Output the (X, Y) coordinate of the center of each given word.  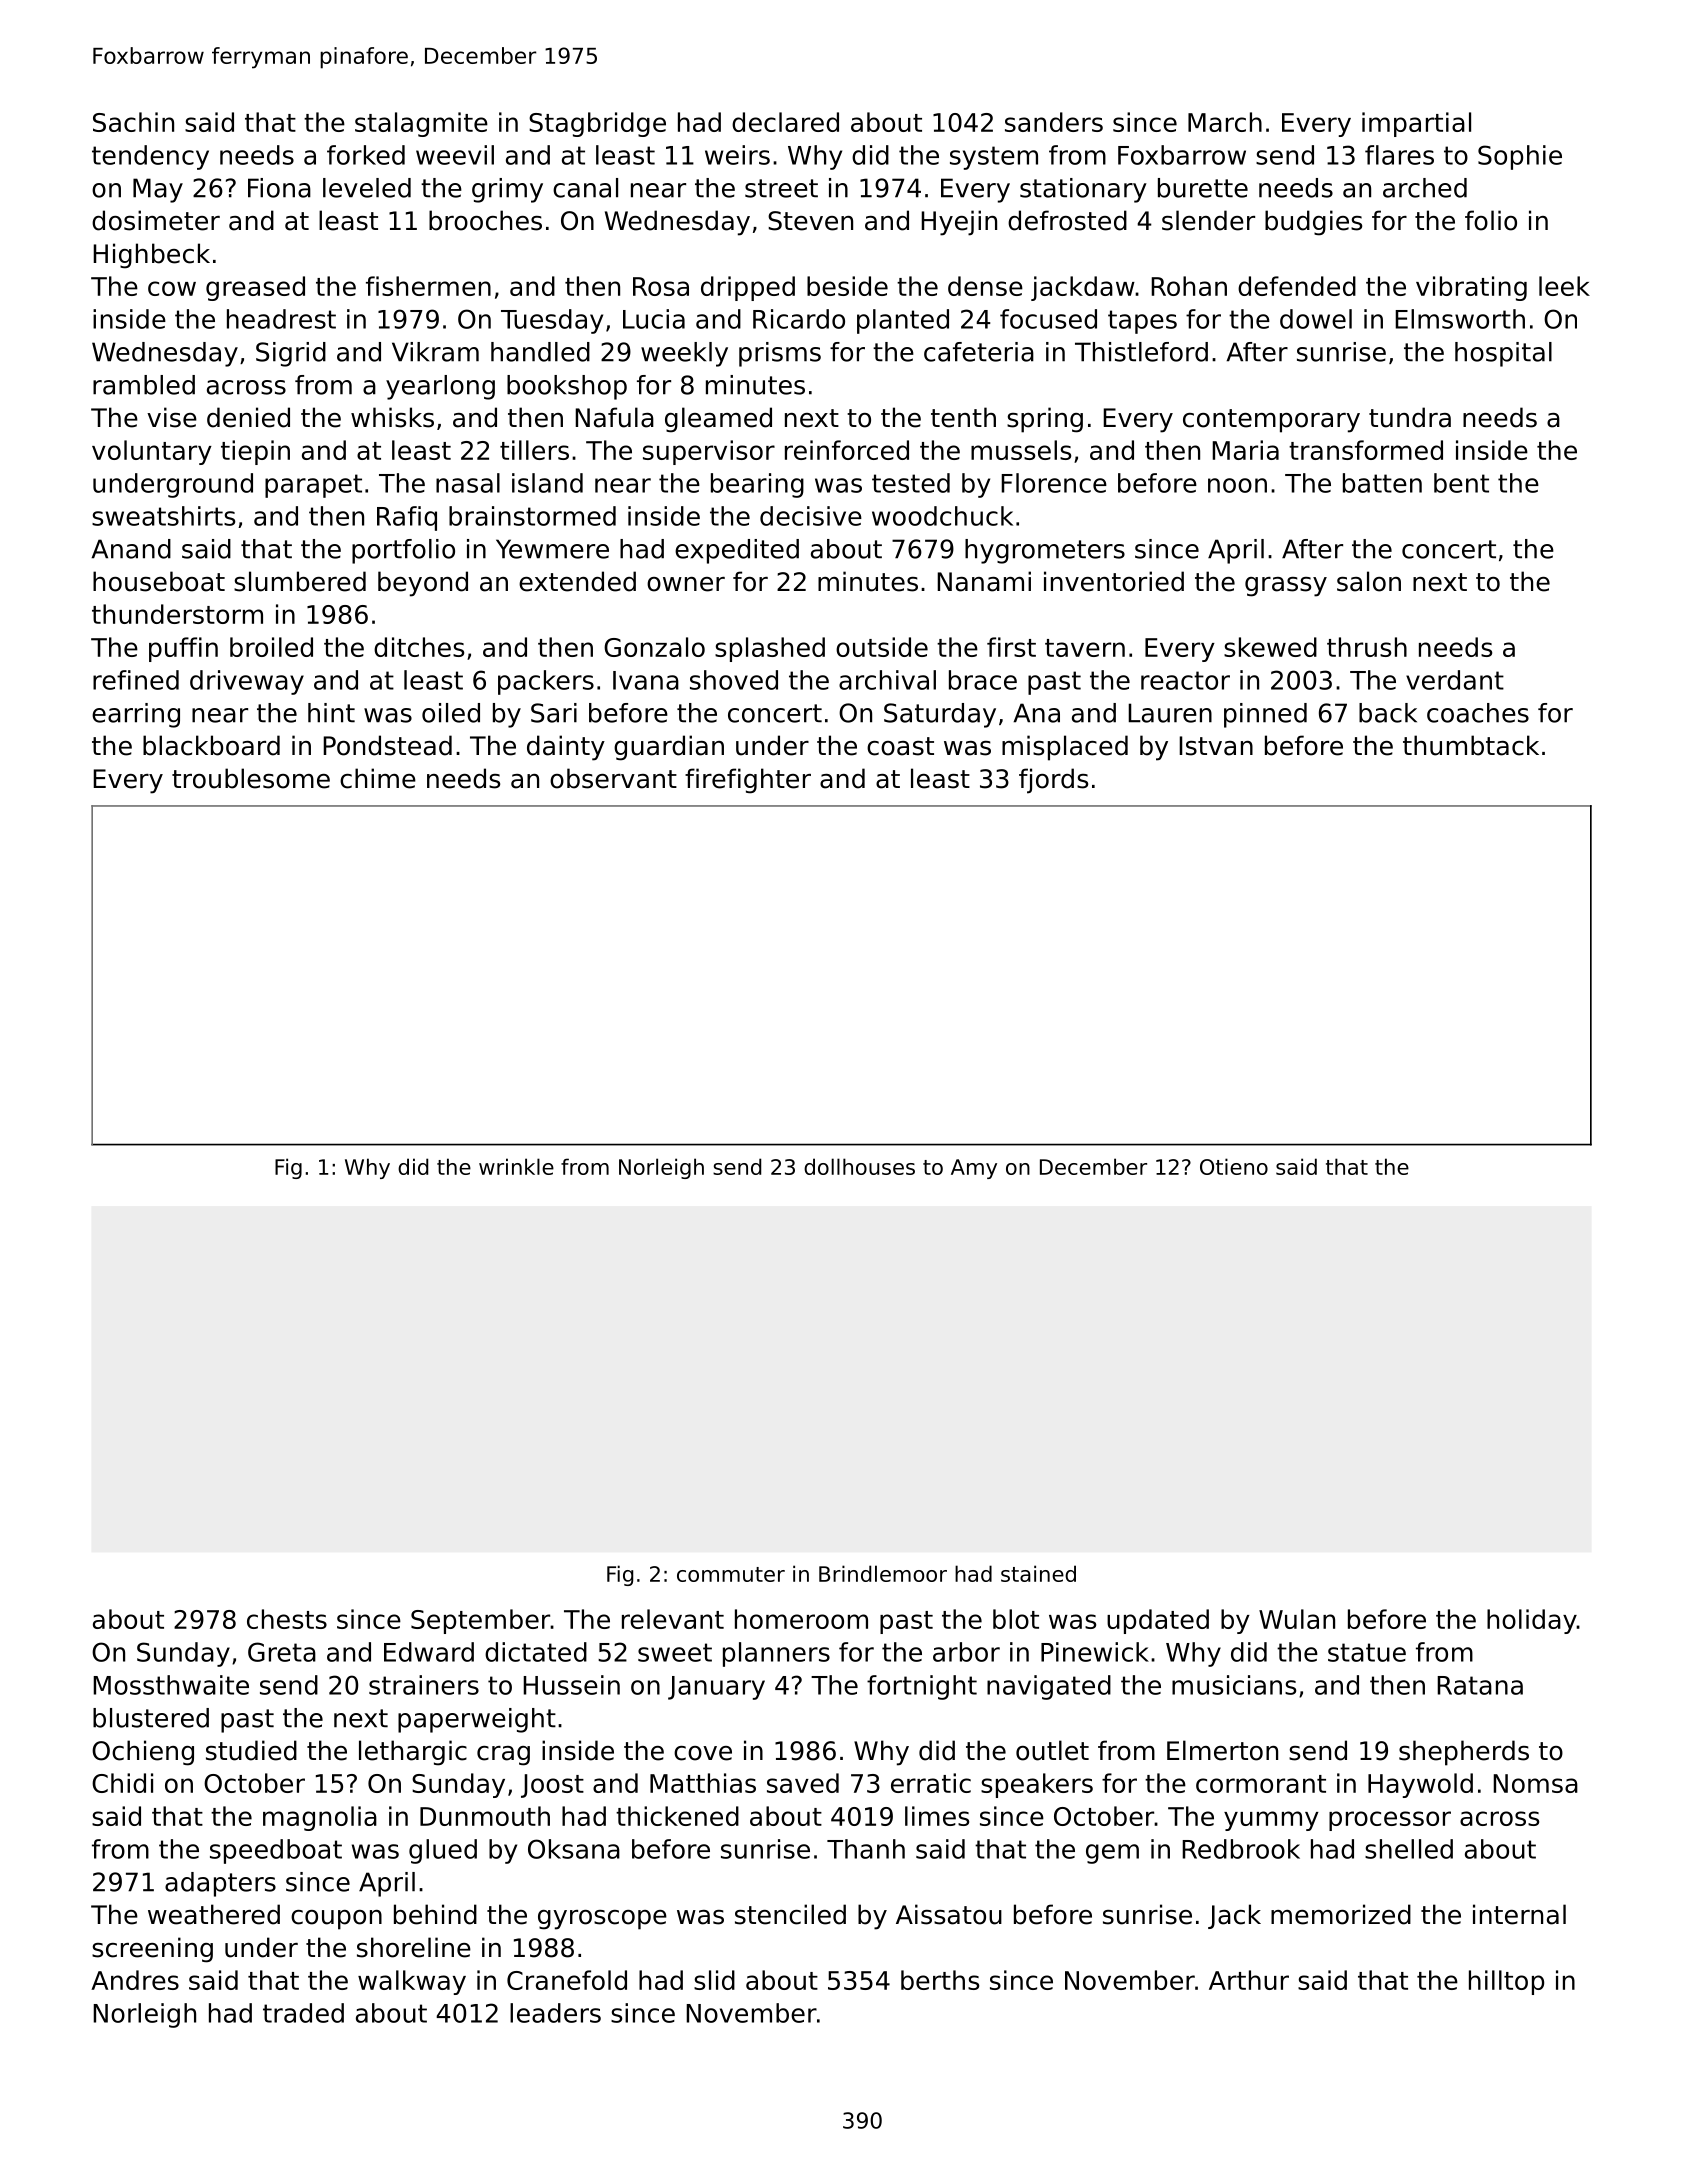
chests (287, 1619)
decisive (811, 516)
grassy (1286, 587)
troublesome (251, 778)
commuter (731, 1574)
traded (303, 2013)
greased (255, 288)
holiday (1532, 1621)
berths (940, 1980)
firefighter (748, 781)
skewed (1270, 647)
